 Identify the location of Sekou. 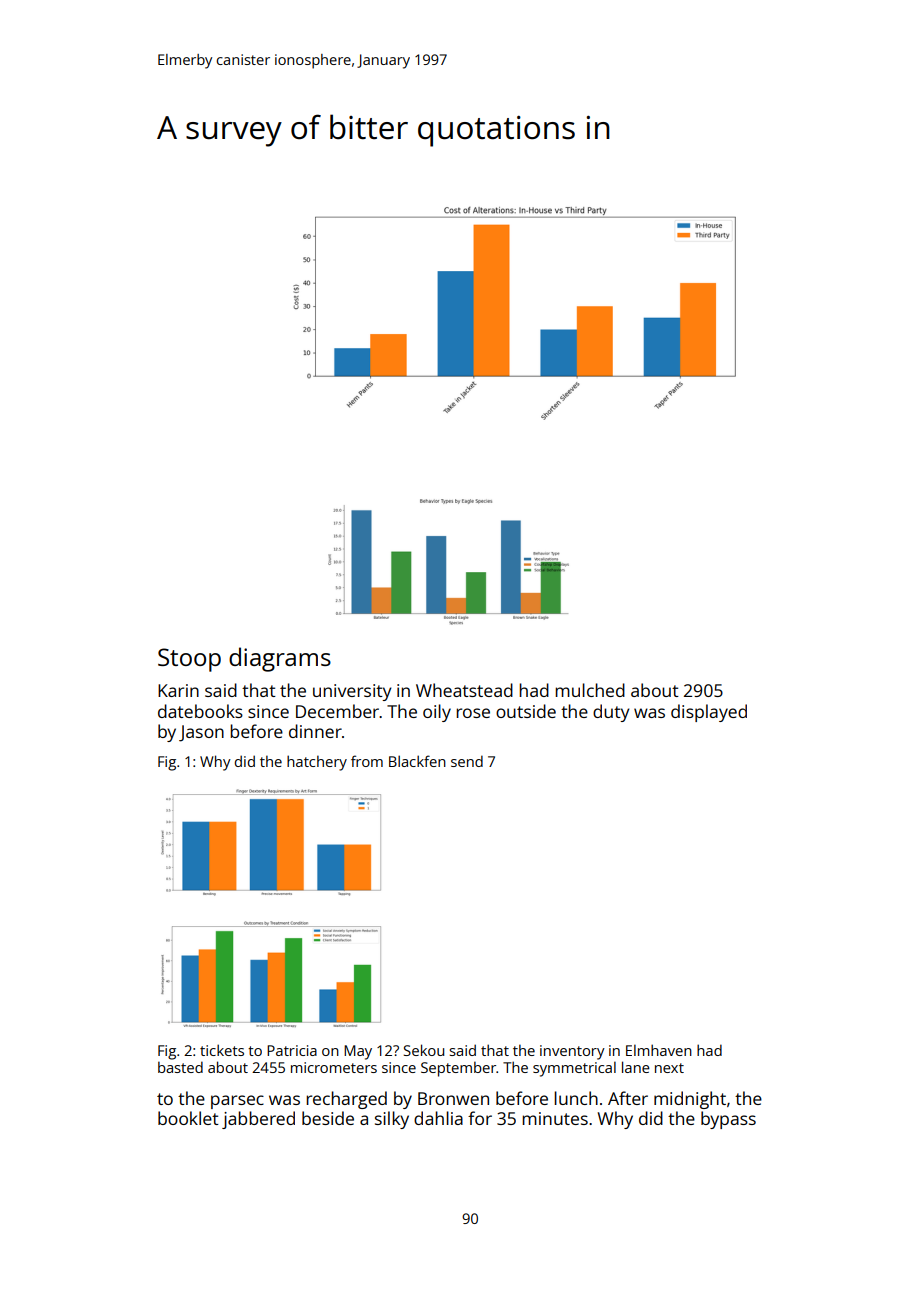
(424, 1050).
